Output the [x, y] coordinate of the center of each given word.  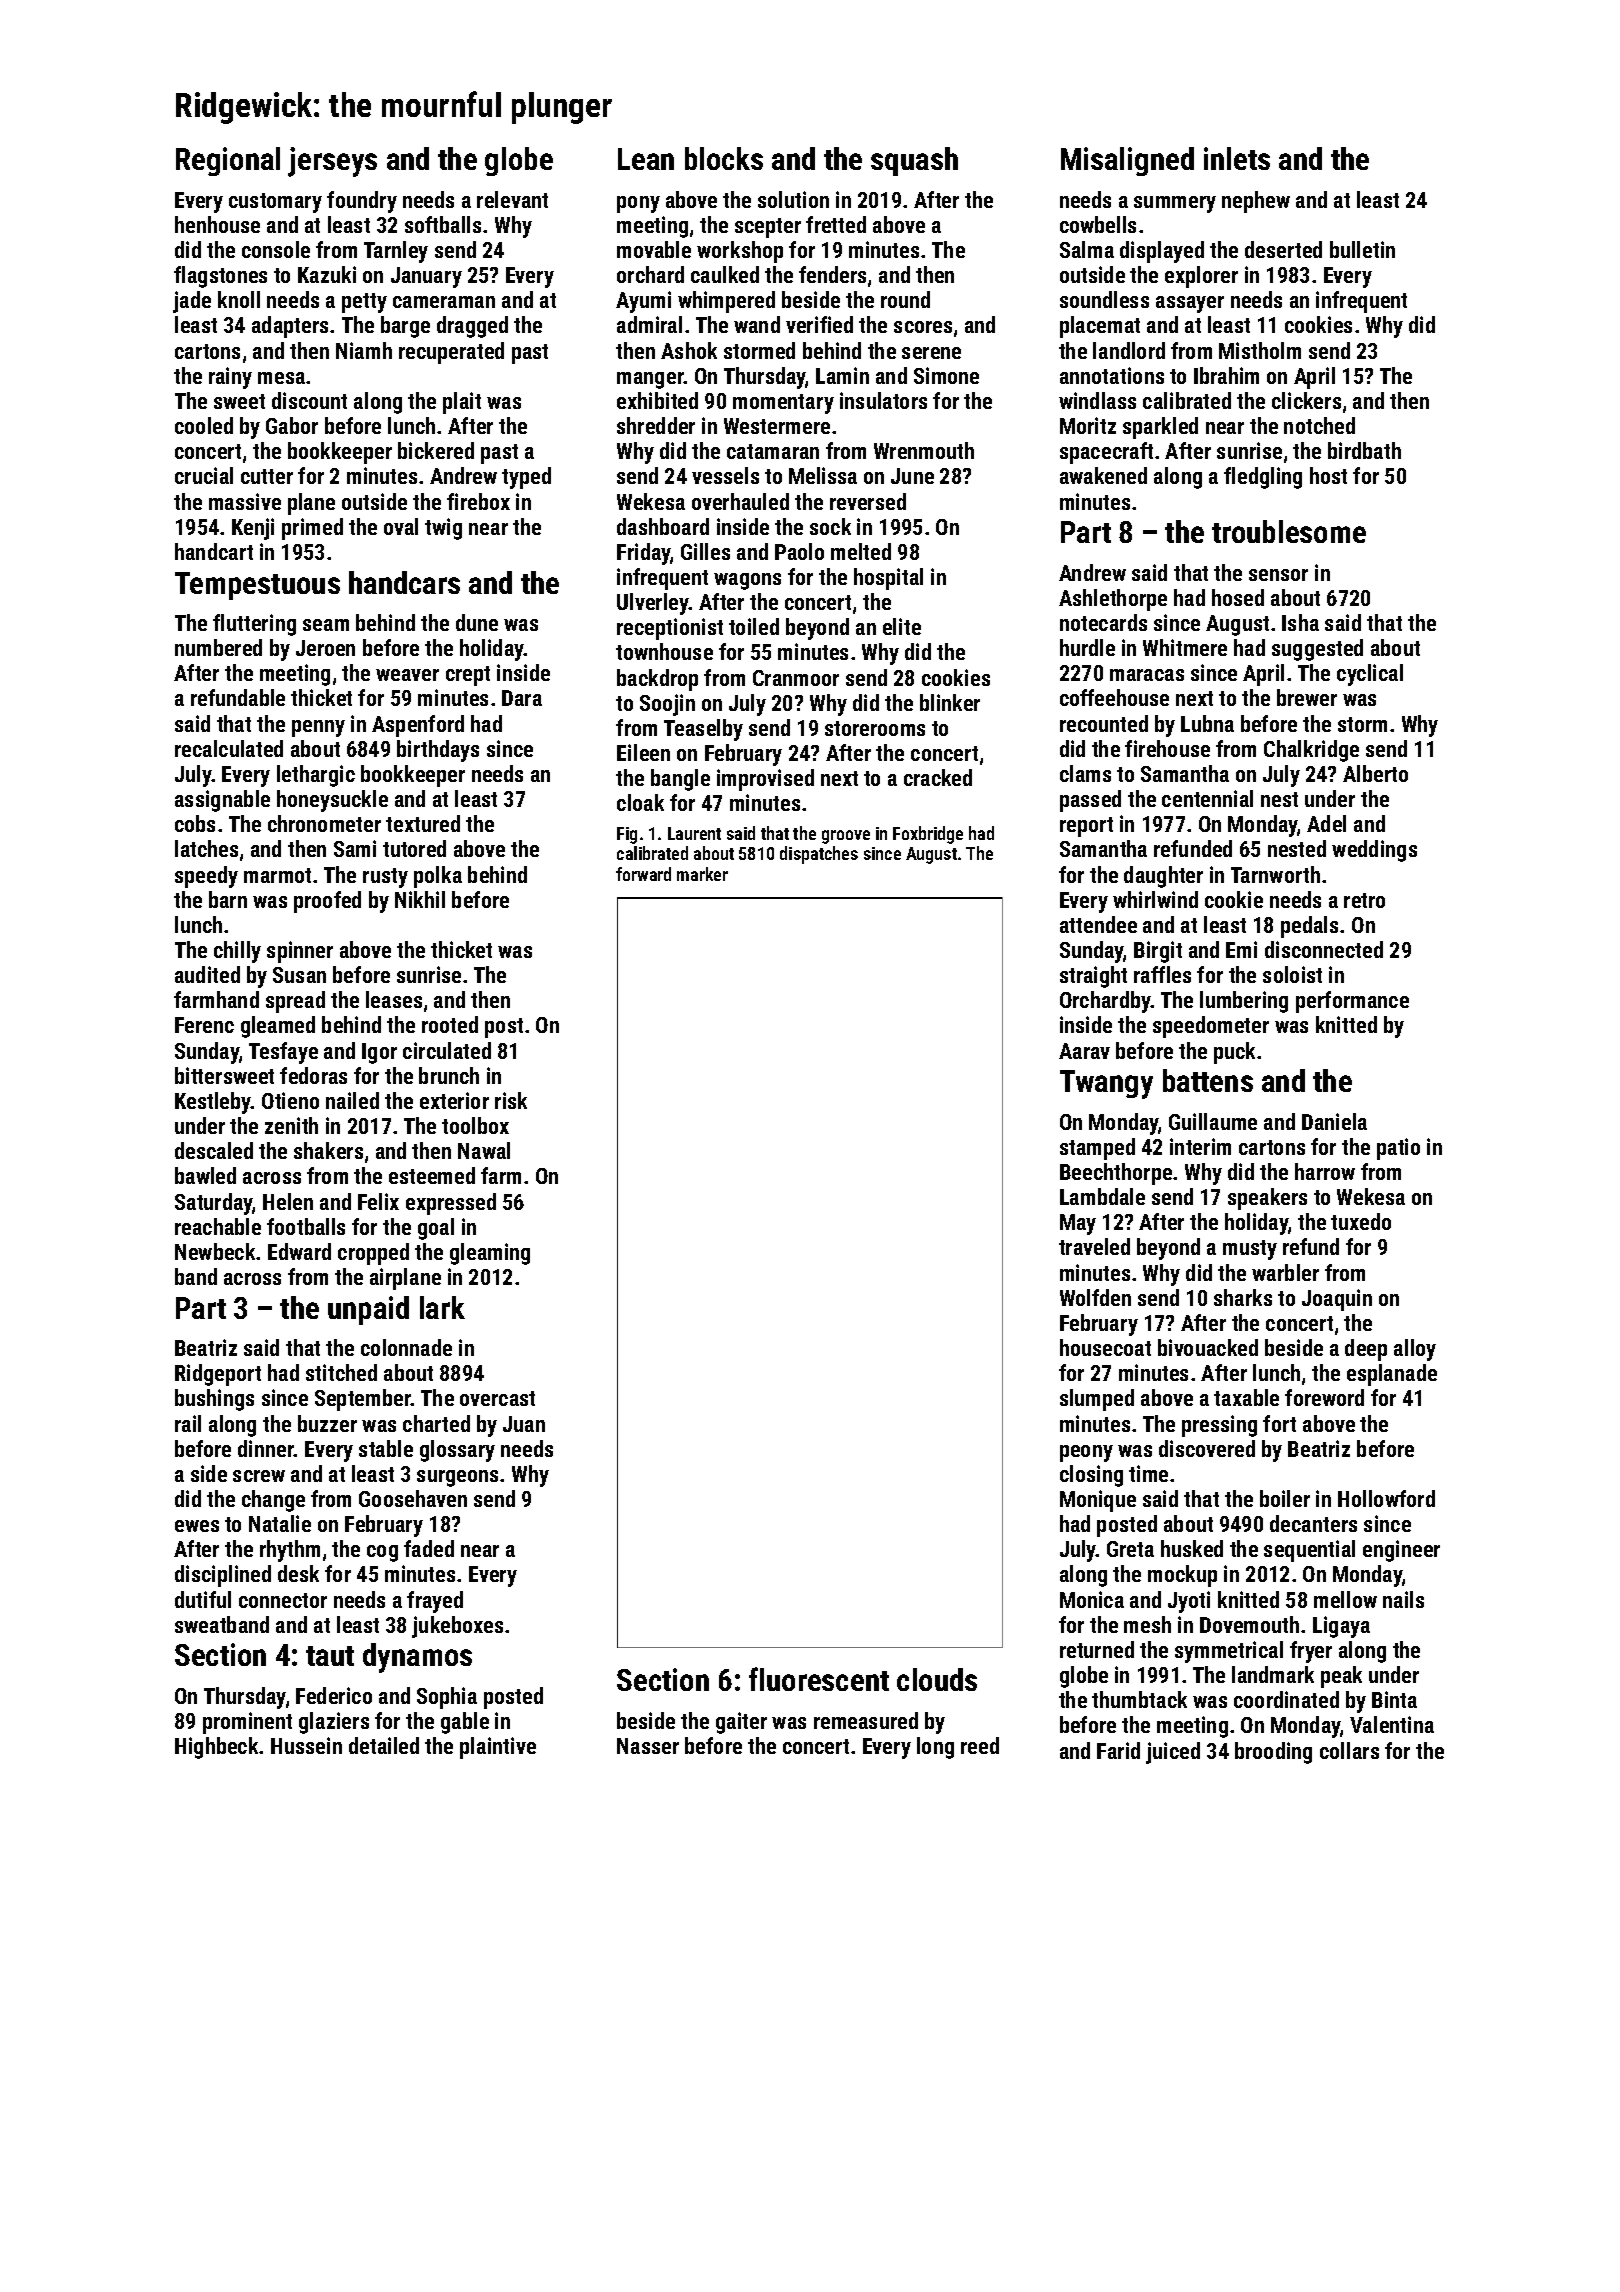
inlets [1237, 158]
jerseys [332, 162]
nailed [352, 1100]
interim [1200, 1146]
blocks [724, 158]
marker [702, 874]
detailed [384, 1745]
